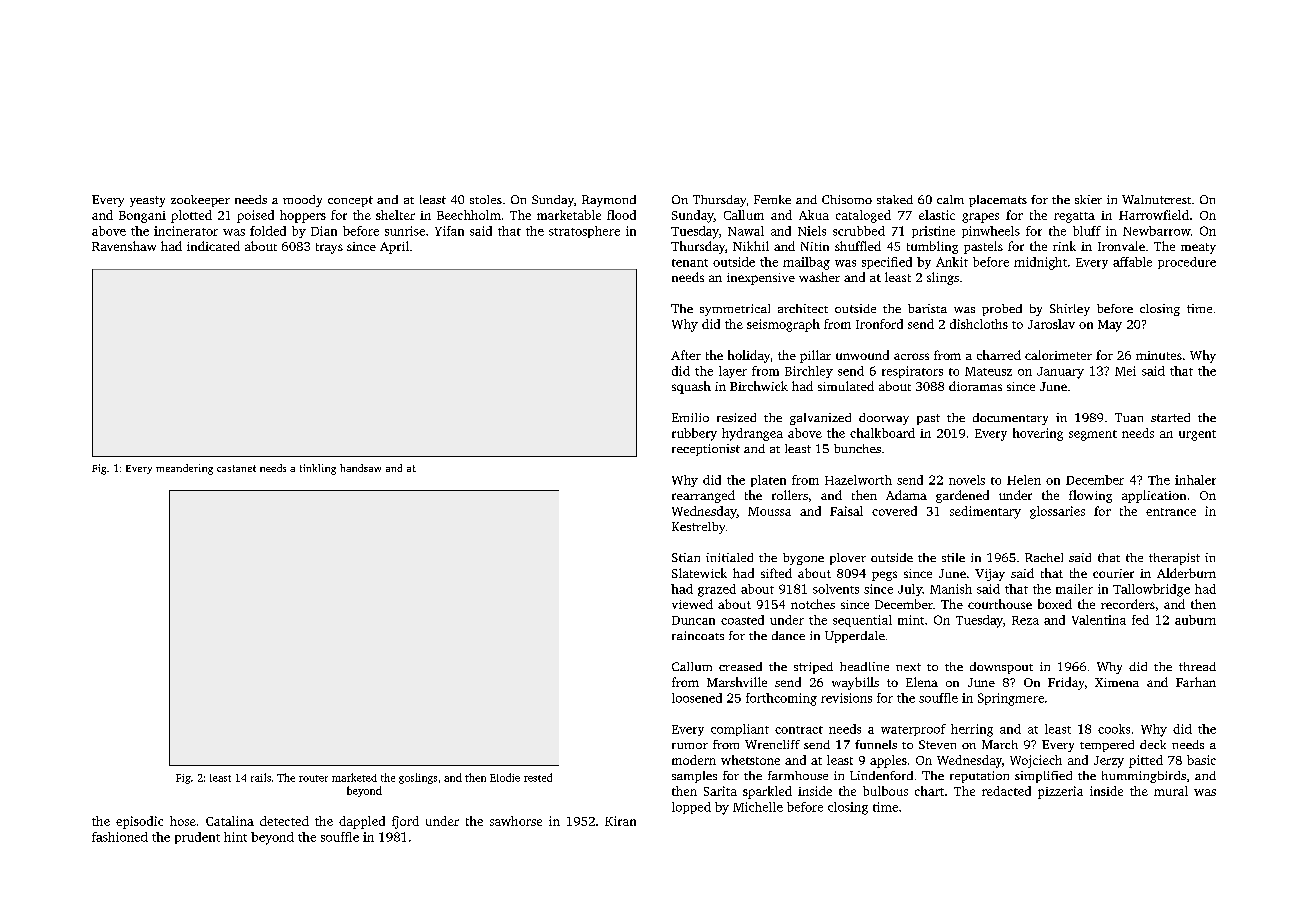 This document has width=1308, height=924. I want to click on flood, so click(621, 215).
